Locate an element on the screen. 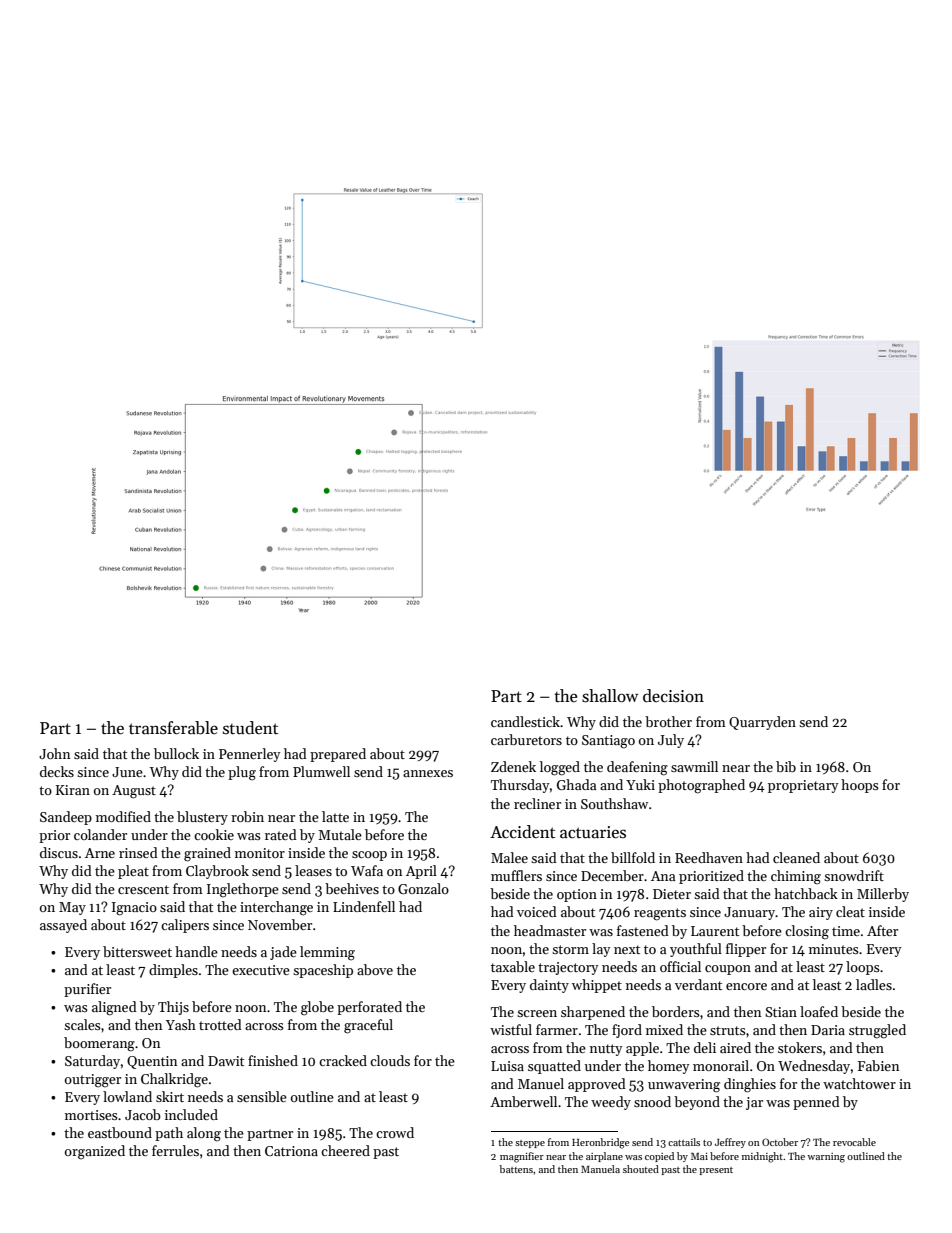 Image resolution: width=952 pixels, height=1233 pixels. Accident is located at coordinates (522, 832).
